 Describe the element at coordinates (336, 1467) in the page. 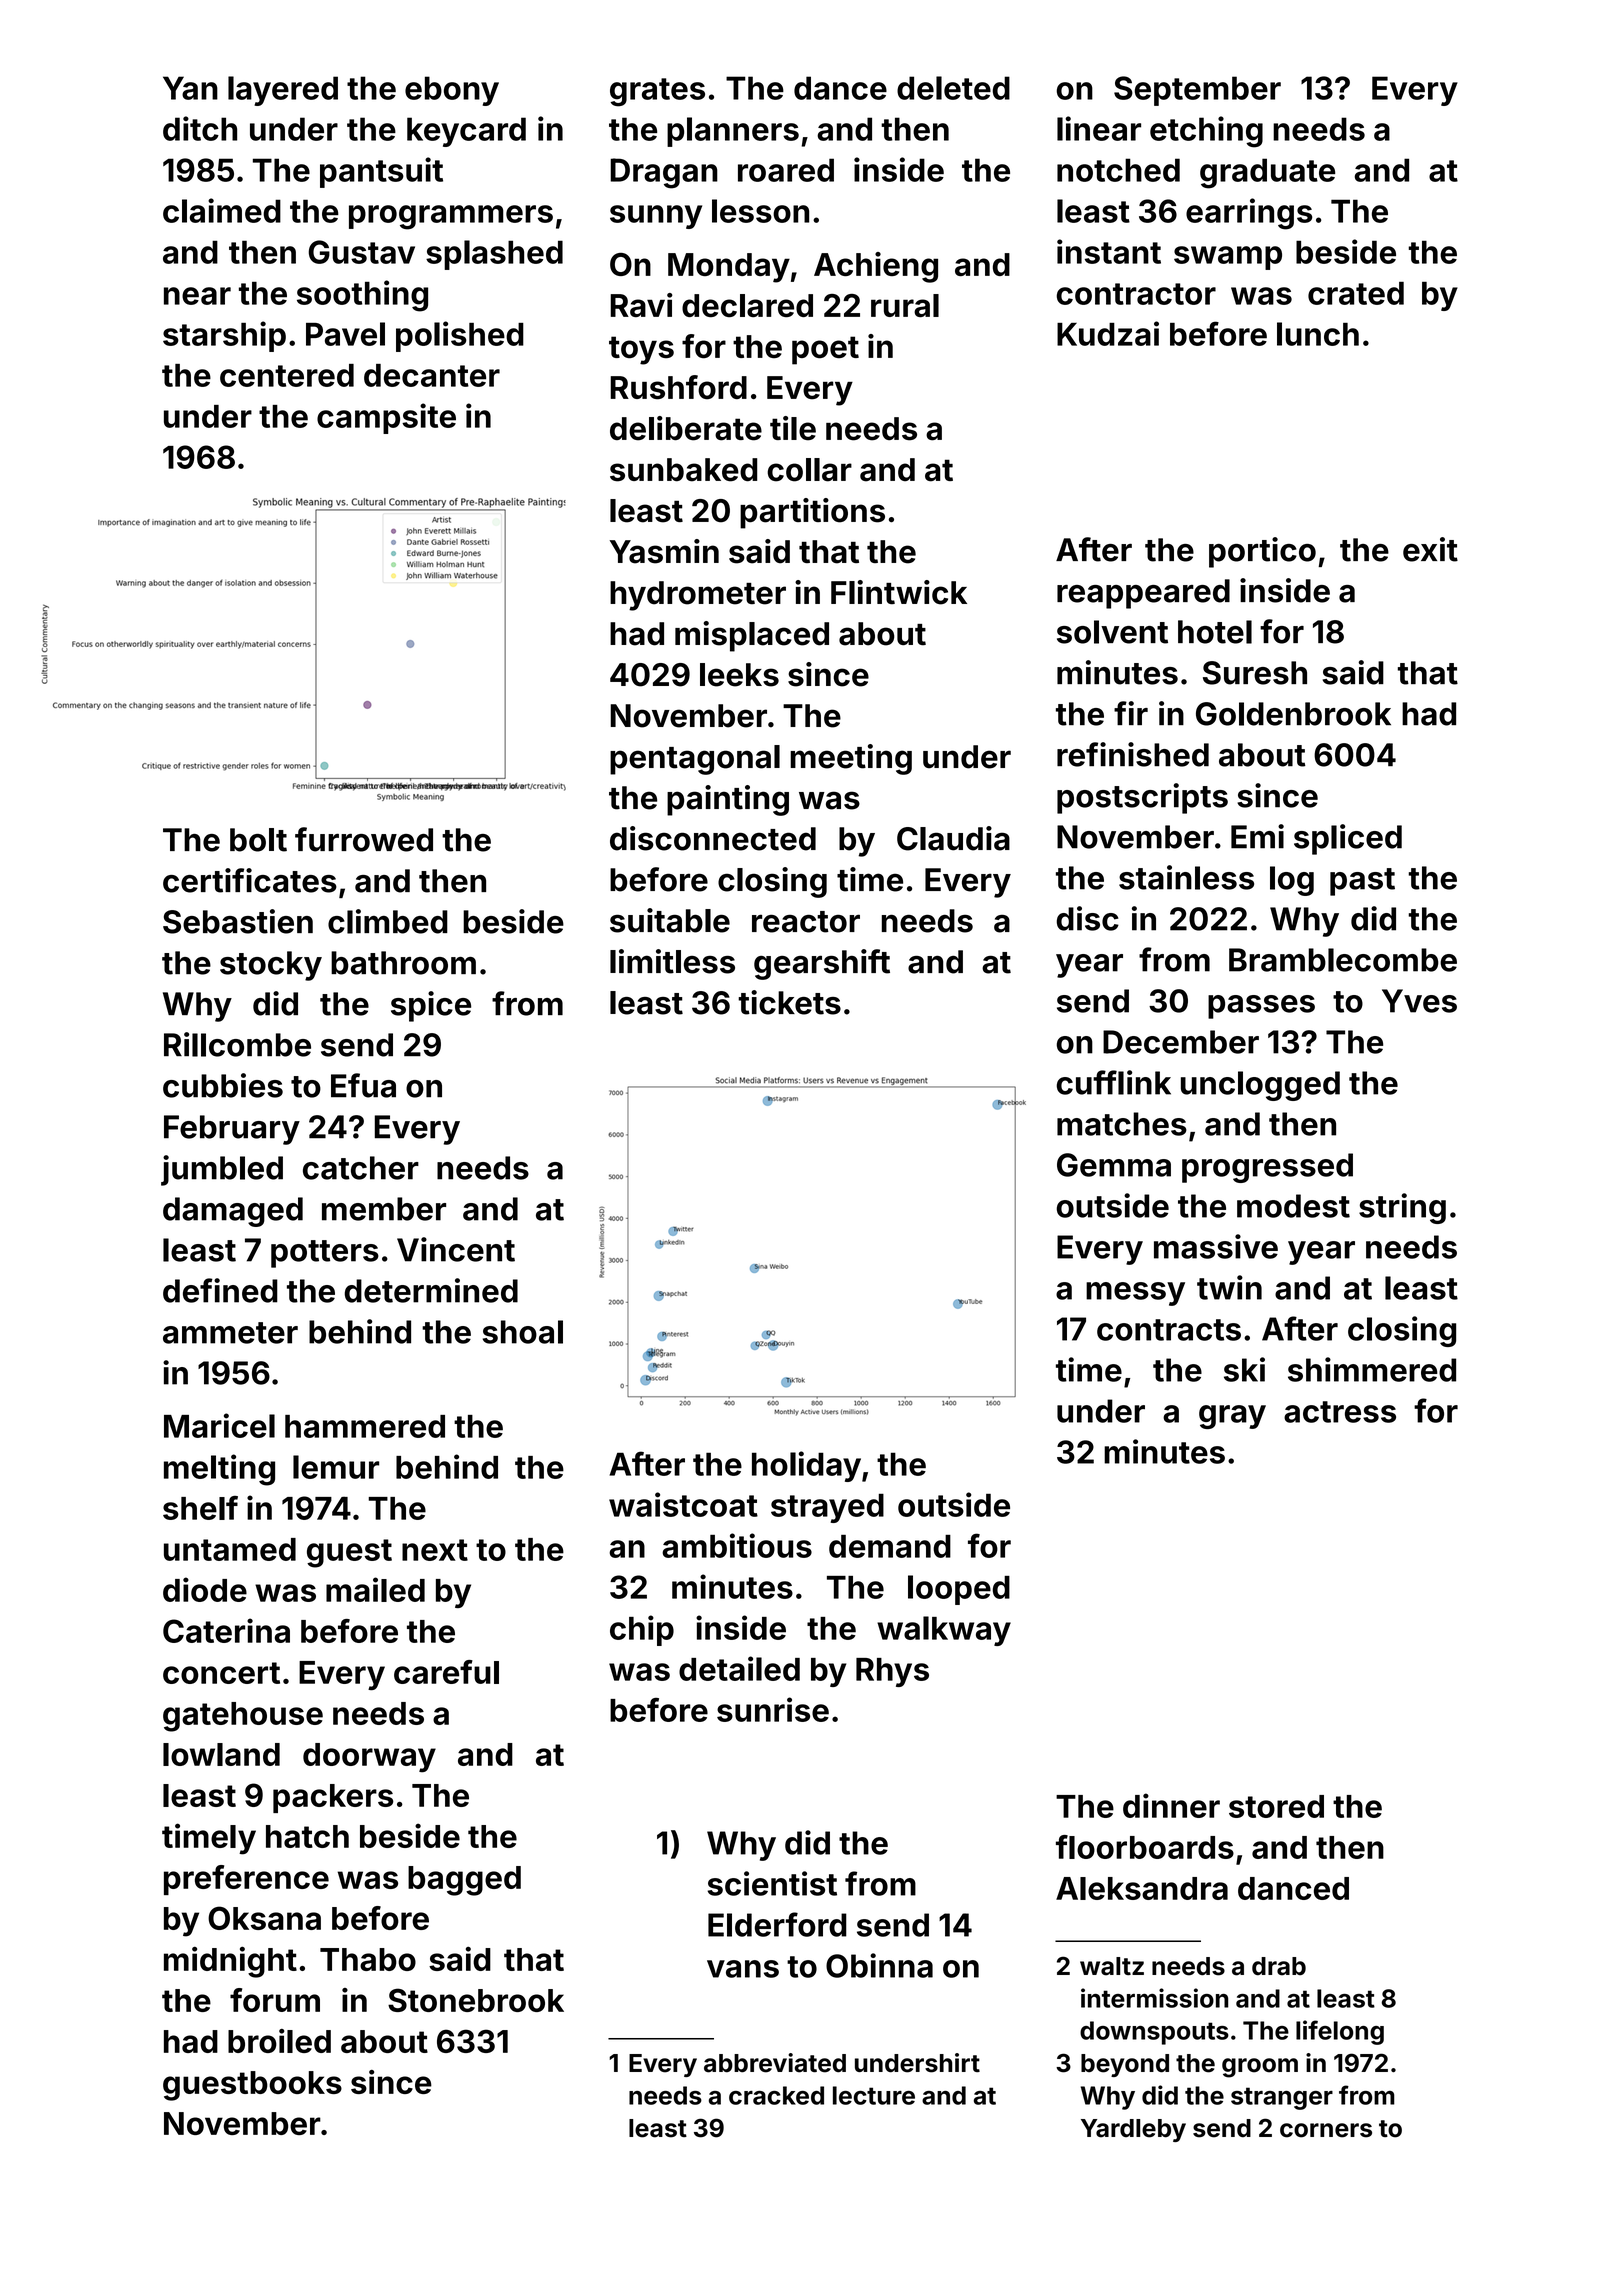

I see `lemur` at that location.
